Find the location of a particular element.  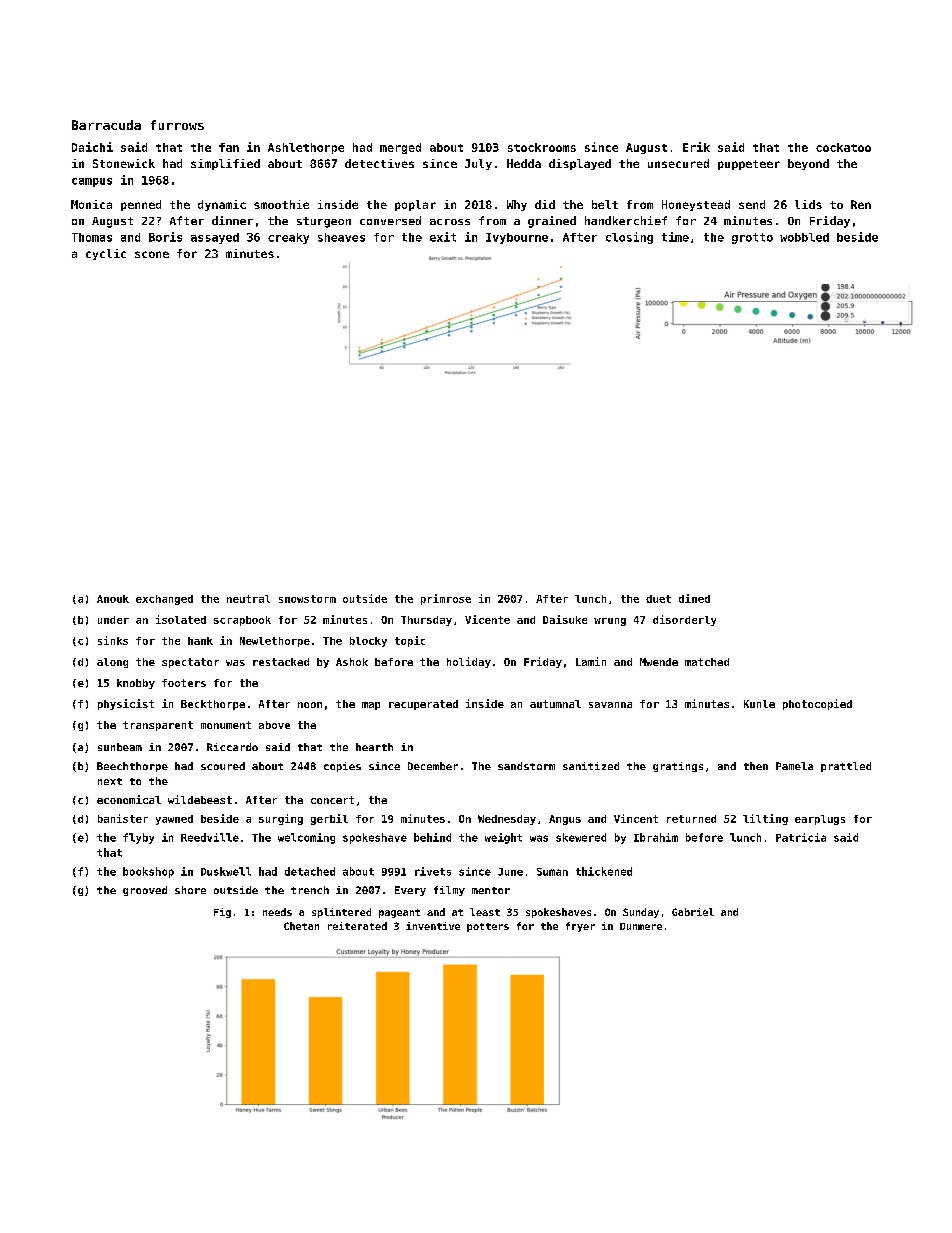

matched is located at coordinates (707, 662).
